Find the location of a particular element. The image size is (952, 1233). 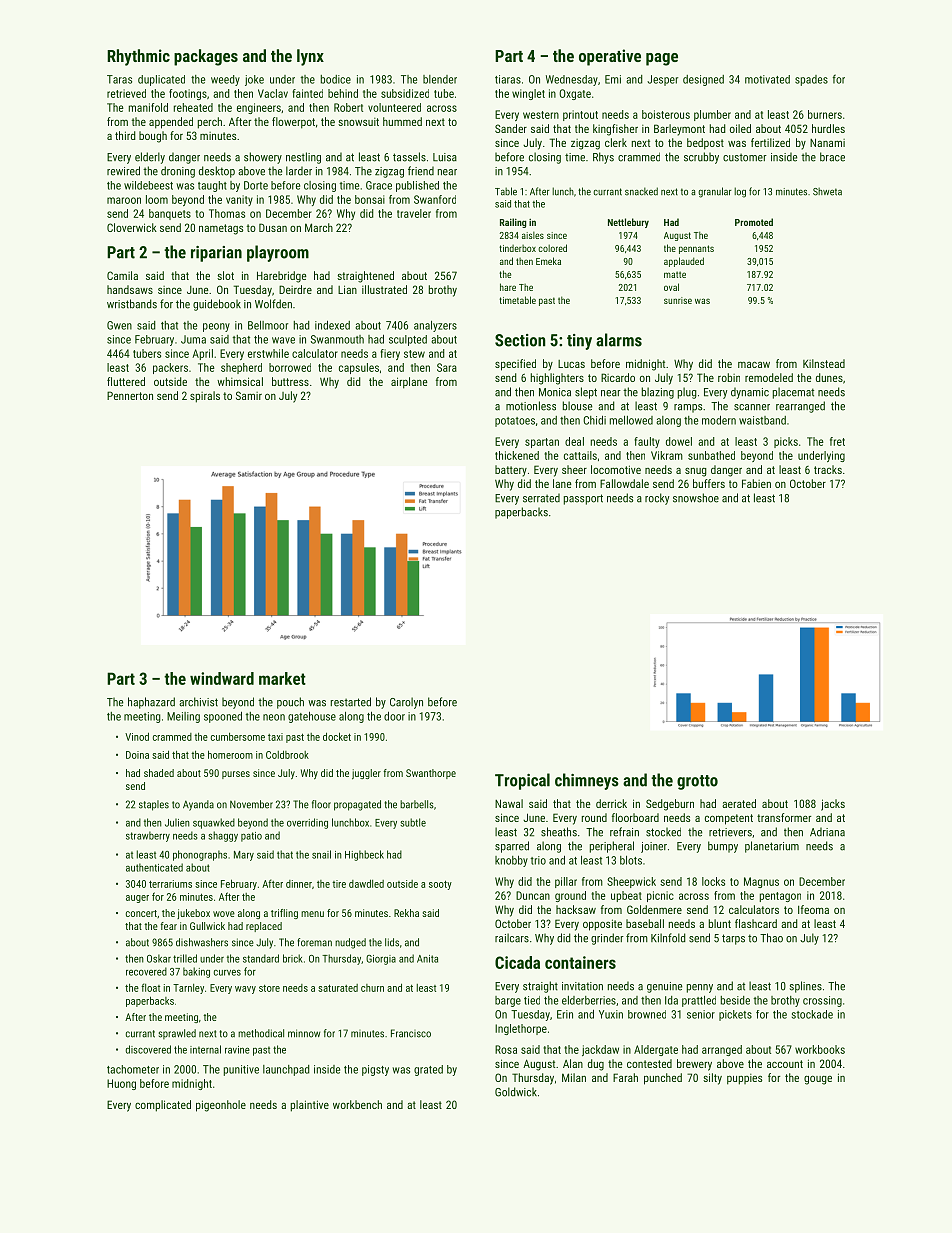

jacks is located at coordinates (833, 805).
